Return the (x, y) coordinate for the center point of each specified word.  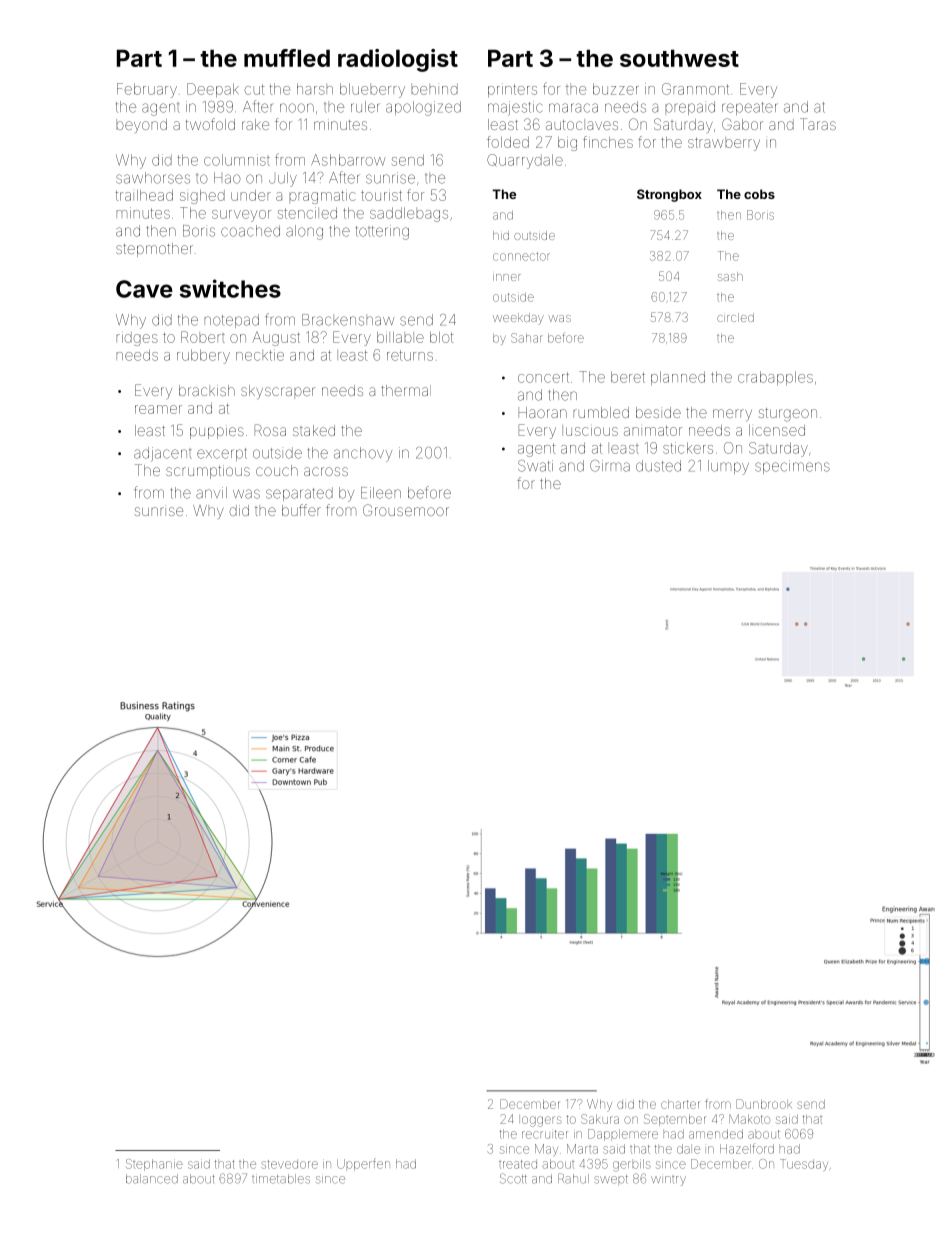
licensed (777, 430)
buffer (301, 510)
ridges (137, 339)
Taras (818, 124)
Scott (513, 1178)
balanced (152, 1179)
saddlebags (409, 214)
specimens (792, 467)
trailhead (144, 195)
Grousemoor (406, 510)
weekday (518, 319)
